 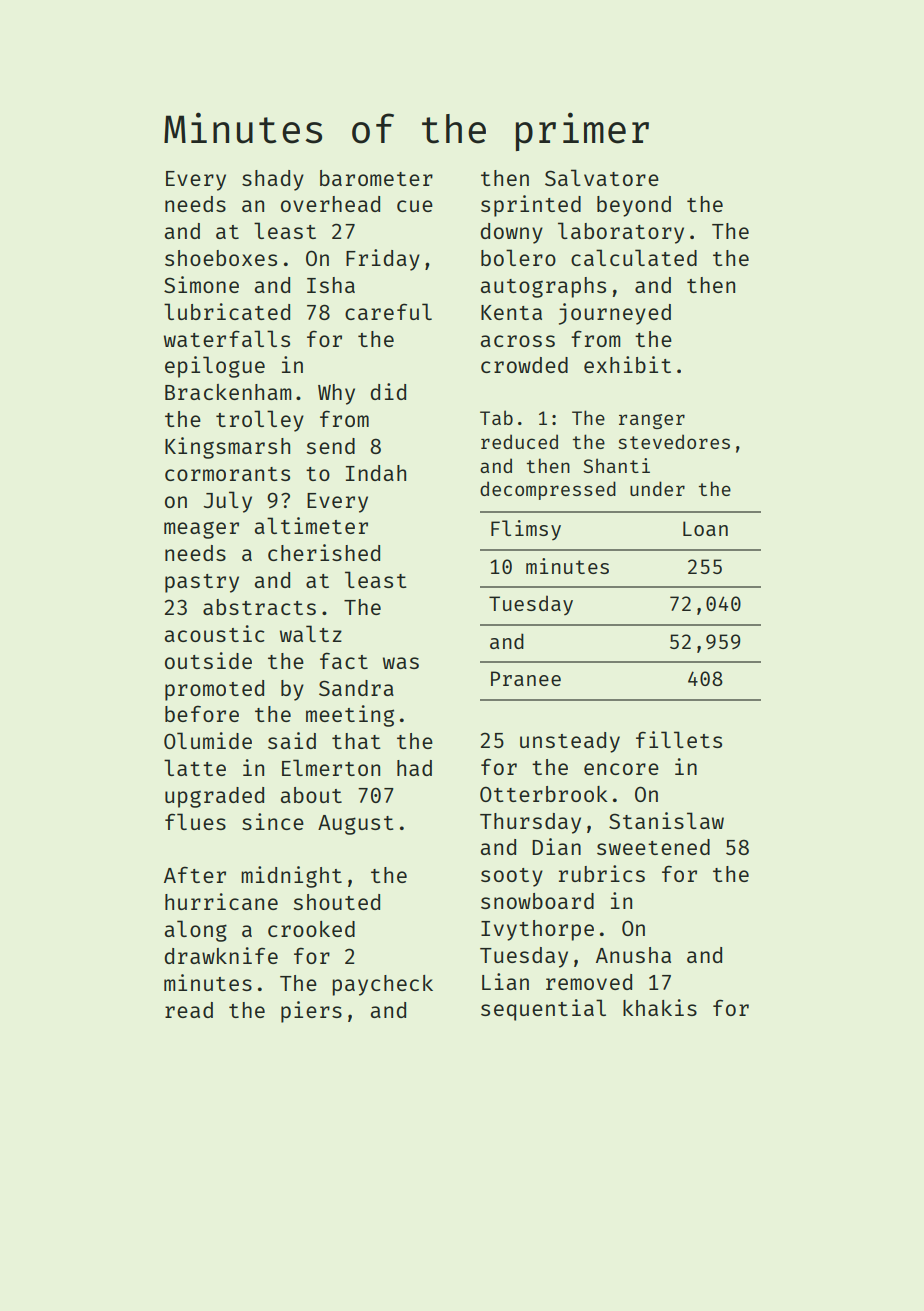 What do you see at coordinates (652, 421) in the screenshot?
I see `ranger` at bounding box center [652, 421].
